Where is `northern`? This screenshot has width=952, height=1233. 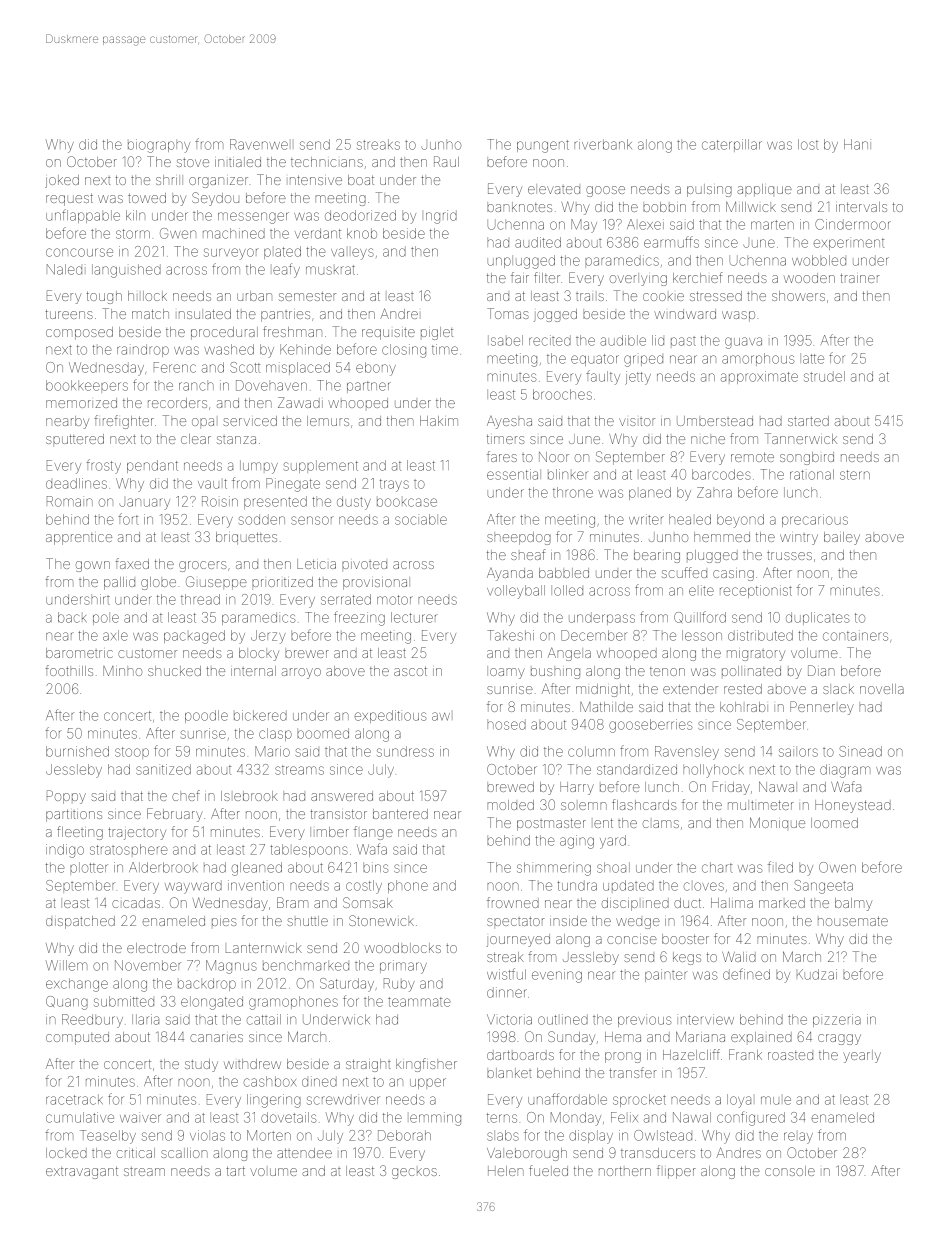
northern is located at coordinates (625, 1171).
